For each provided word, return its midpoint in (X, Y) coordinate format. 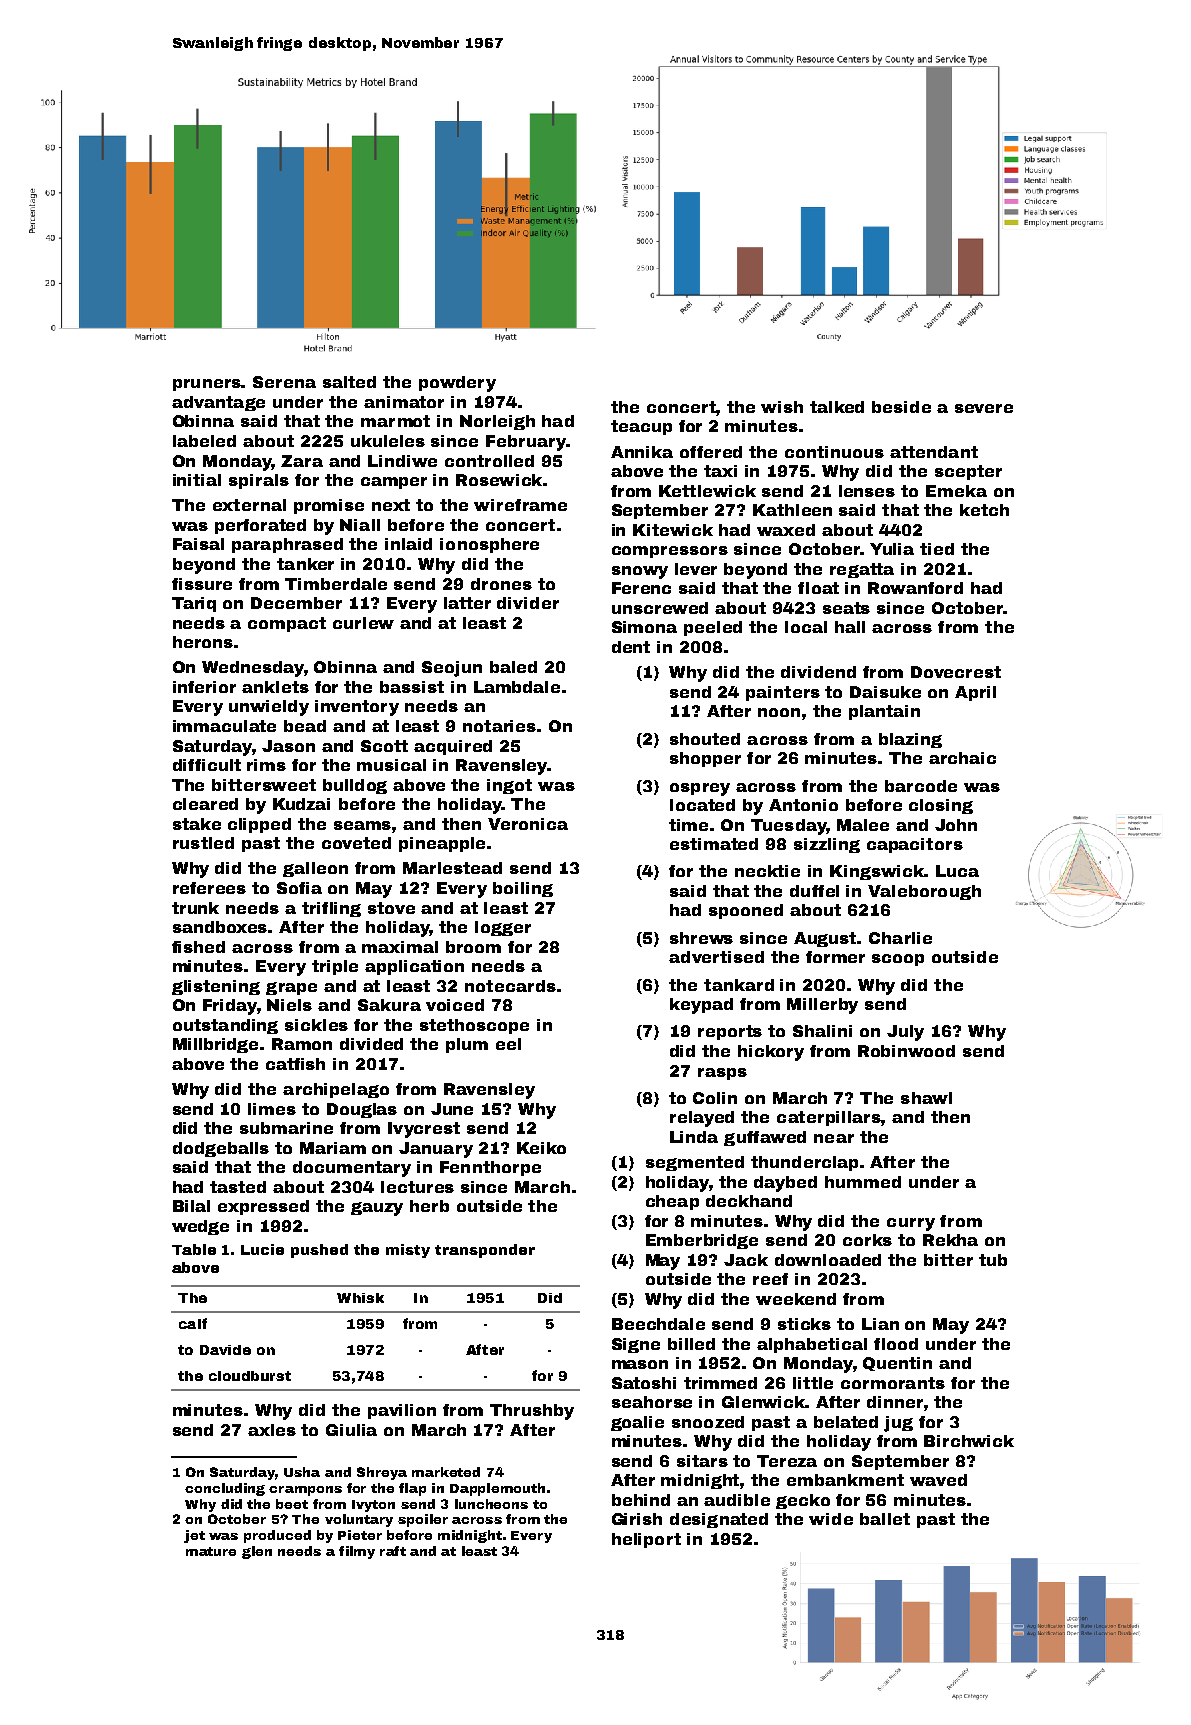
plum (467, 1045)
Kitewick (673, 530)
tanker (305, 564)
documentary (352, 1169)
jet (194, 1536)
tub (993, 1260)
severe (984, 408)
